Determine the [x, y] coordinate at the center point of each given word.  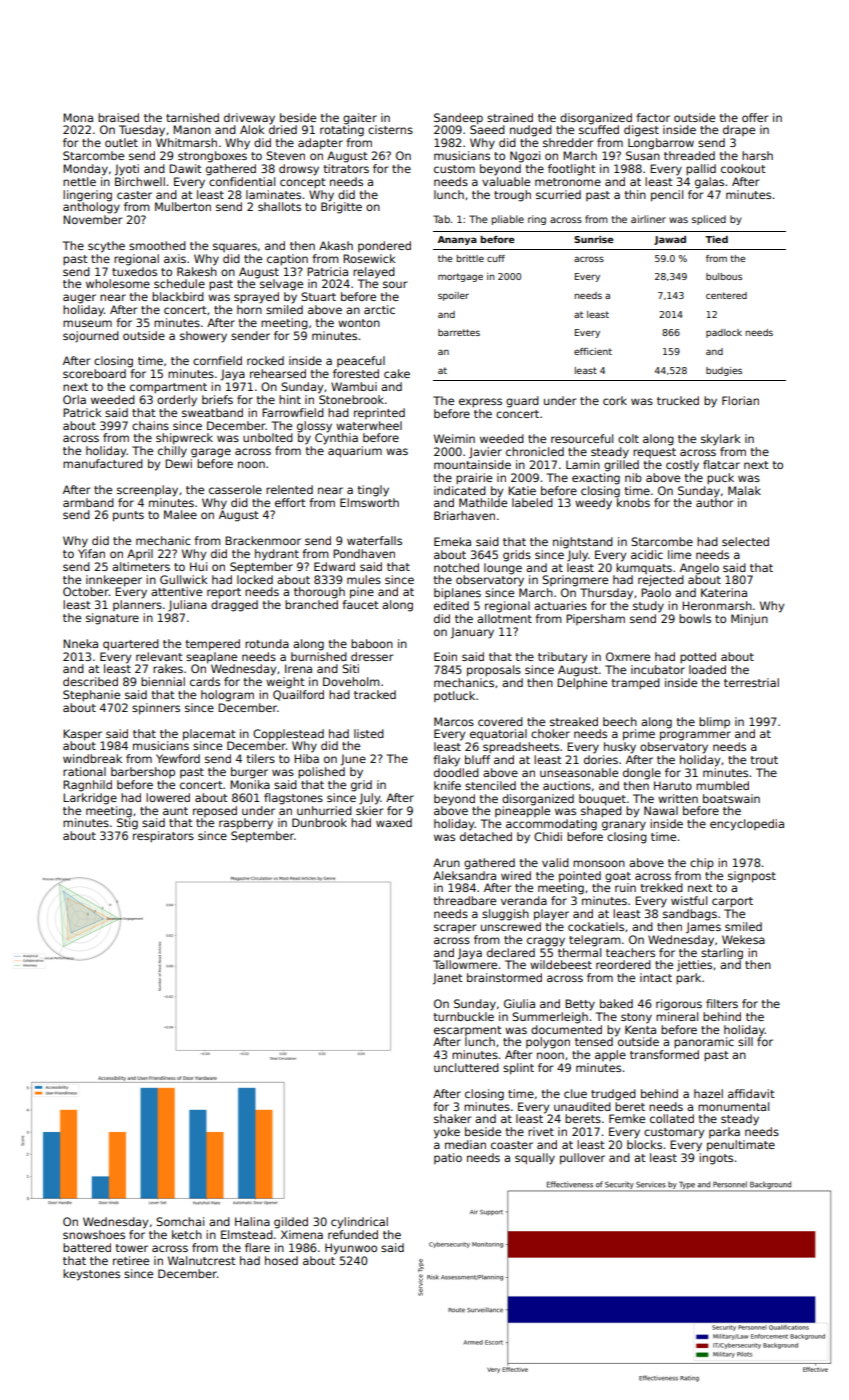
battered [87, 1247]
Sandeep [458, 119]
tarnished [192, 117]
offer [755, 117]
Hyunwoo [351, 1249]
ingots [716, 1159]
